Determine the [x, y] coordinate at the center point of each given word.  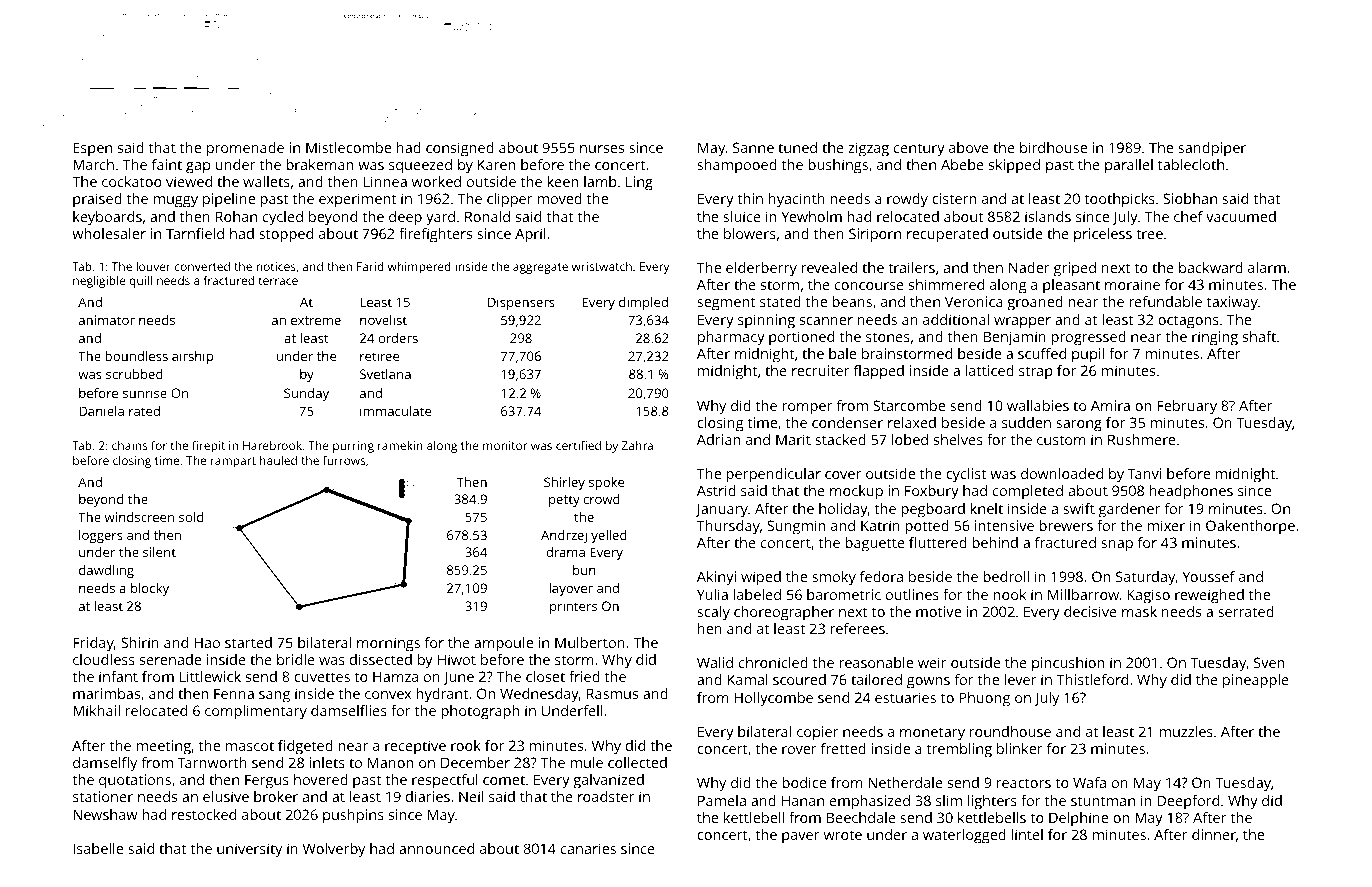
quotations [135, 781]
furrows [344, 460]
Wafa [1089, 782]
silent [159, 552]
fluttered [938, 542]
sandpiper [1212, 149]
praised [97, 200]
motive [938, 611]
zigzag [868, 149]
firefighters [435, 235]
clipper [510, 200]
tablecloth [1191, 164]
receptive [415, 747]
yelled [609, 536]
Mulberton [590, 642]
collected [637, 762]
